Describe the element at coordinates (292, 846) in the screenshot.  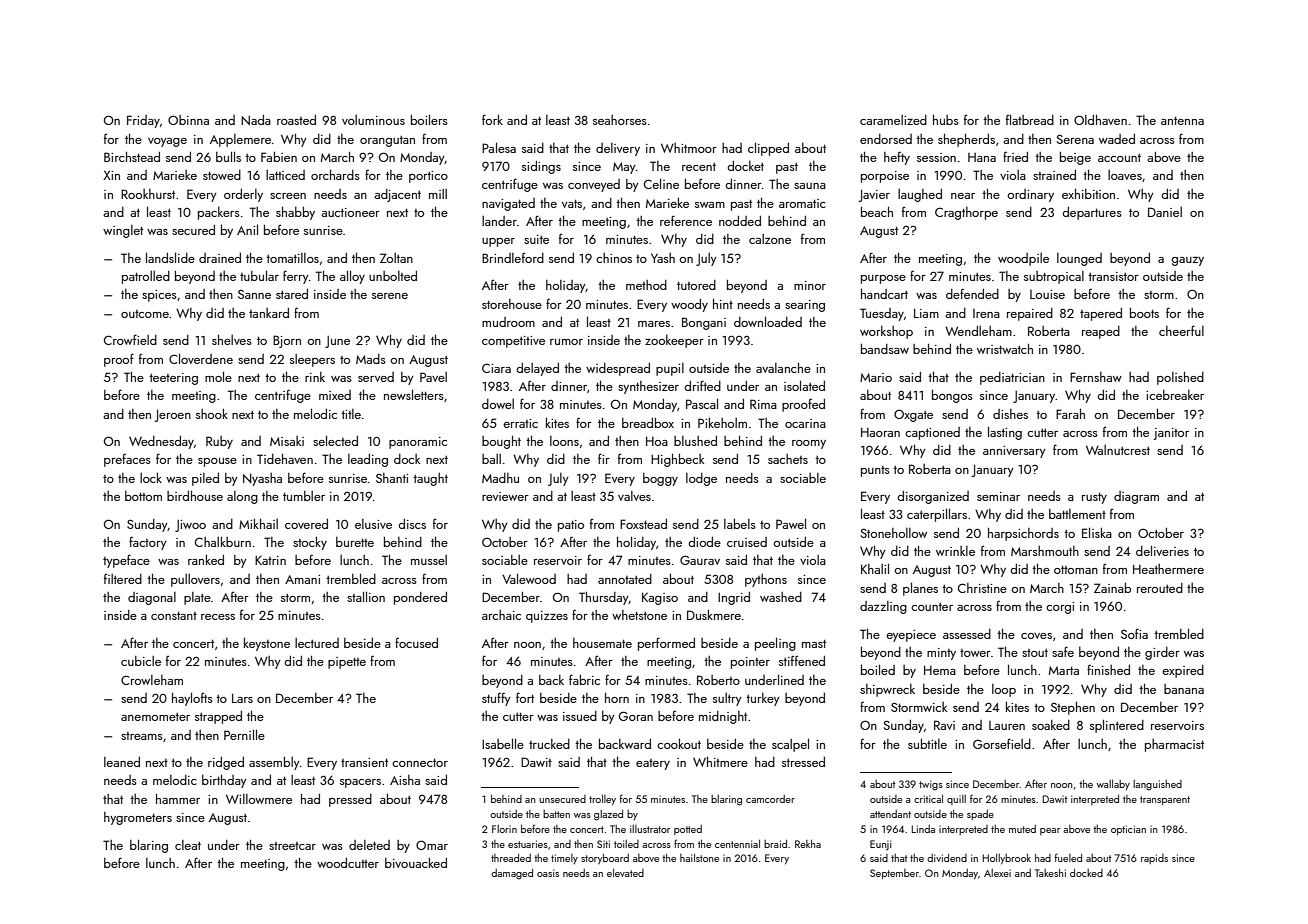
I see `streetcar` at that location.
